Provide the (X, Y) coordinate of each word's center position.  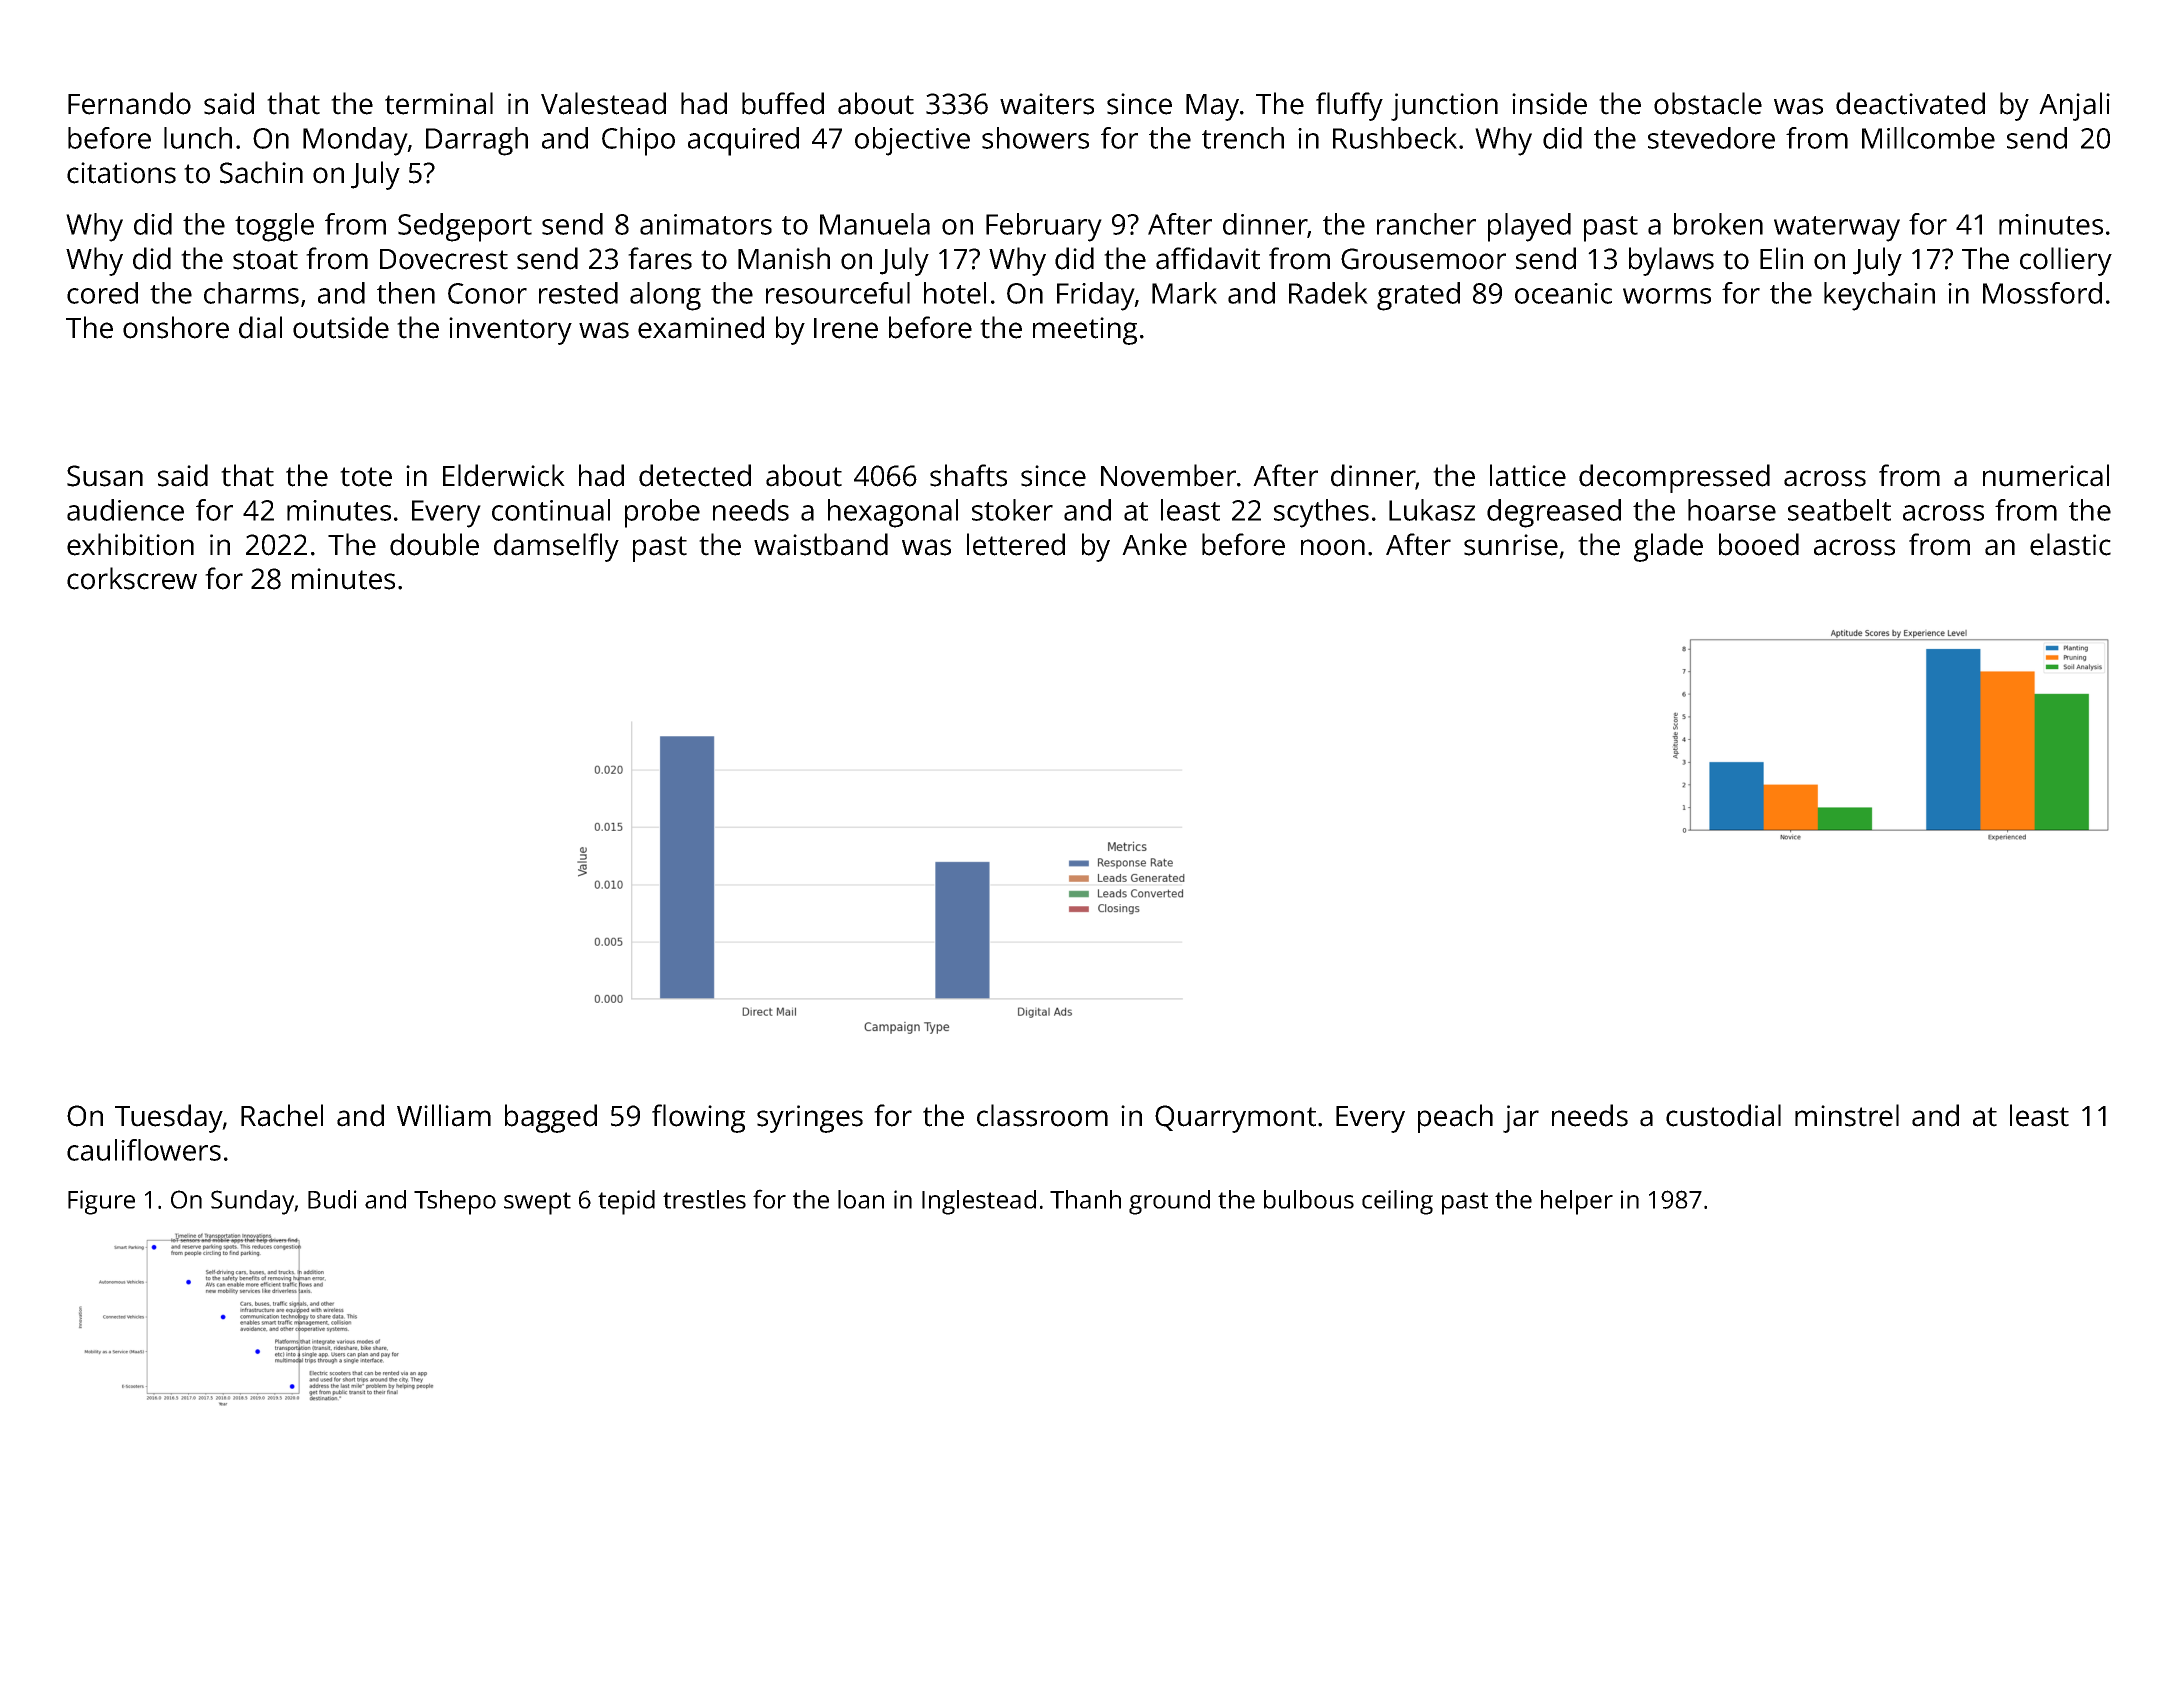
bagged (551, 1118)
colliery (2066, 261)
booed (1759, 544)
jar (1521, 1119)
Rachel (282, 1115)
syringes (810, 1119)
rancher (1426, 224)
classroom (1042, 1115)
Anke (1154, 544)
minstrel (1847, 1115)
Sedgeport (465, 227)
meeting (1085, 331)
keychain (1879, 296)
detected (695, 475)
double (434, 544)
